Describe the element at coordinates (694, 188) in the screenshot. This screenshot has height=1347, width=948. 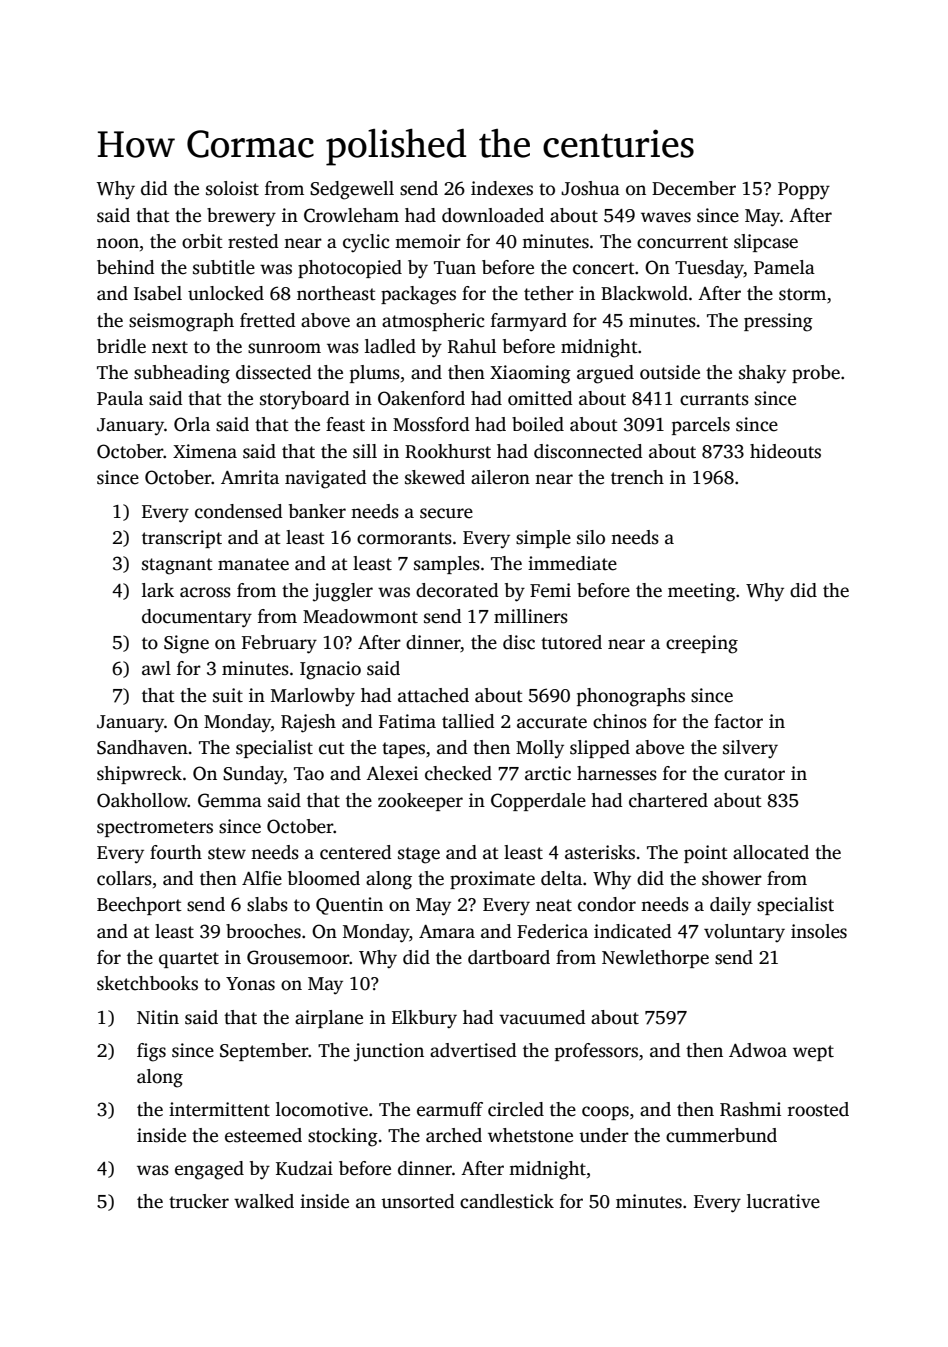
I see `December` at that location.
